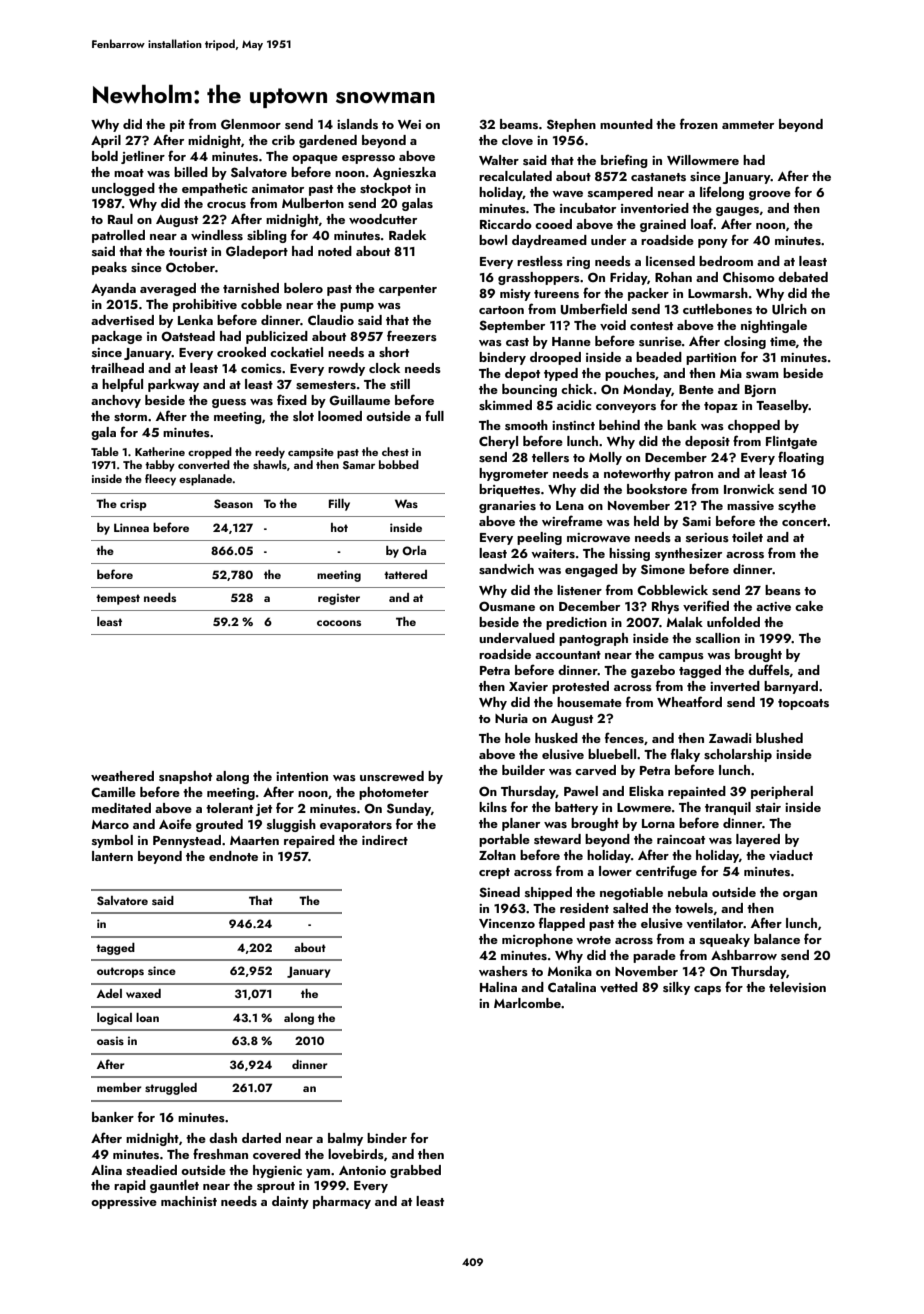  Describe the element at coordinates (357, 124) in the image. I see `islands` at that location.
